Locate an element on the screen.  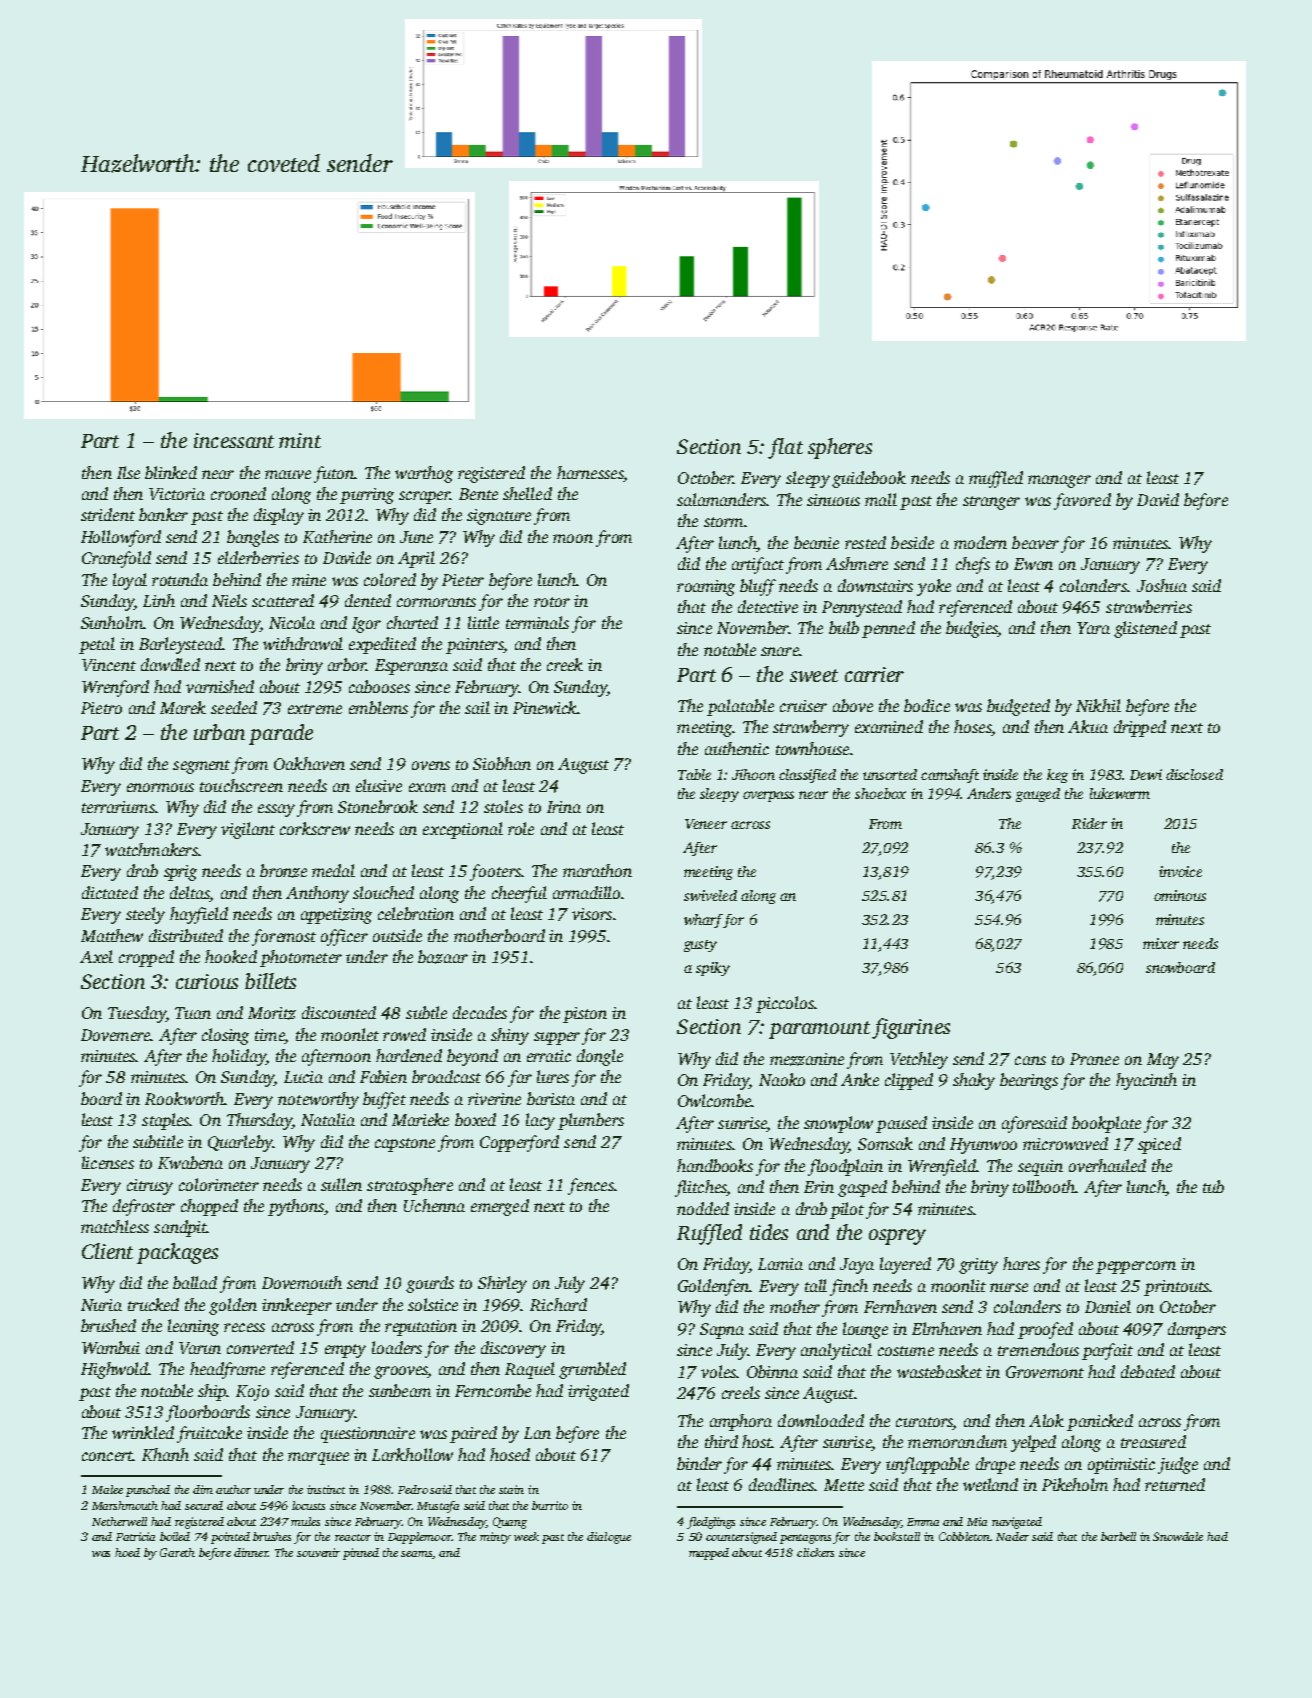
Mette is located at coordinates (844, 1485).
